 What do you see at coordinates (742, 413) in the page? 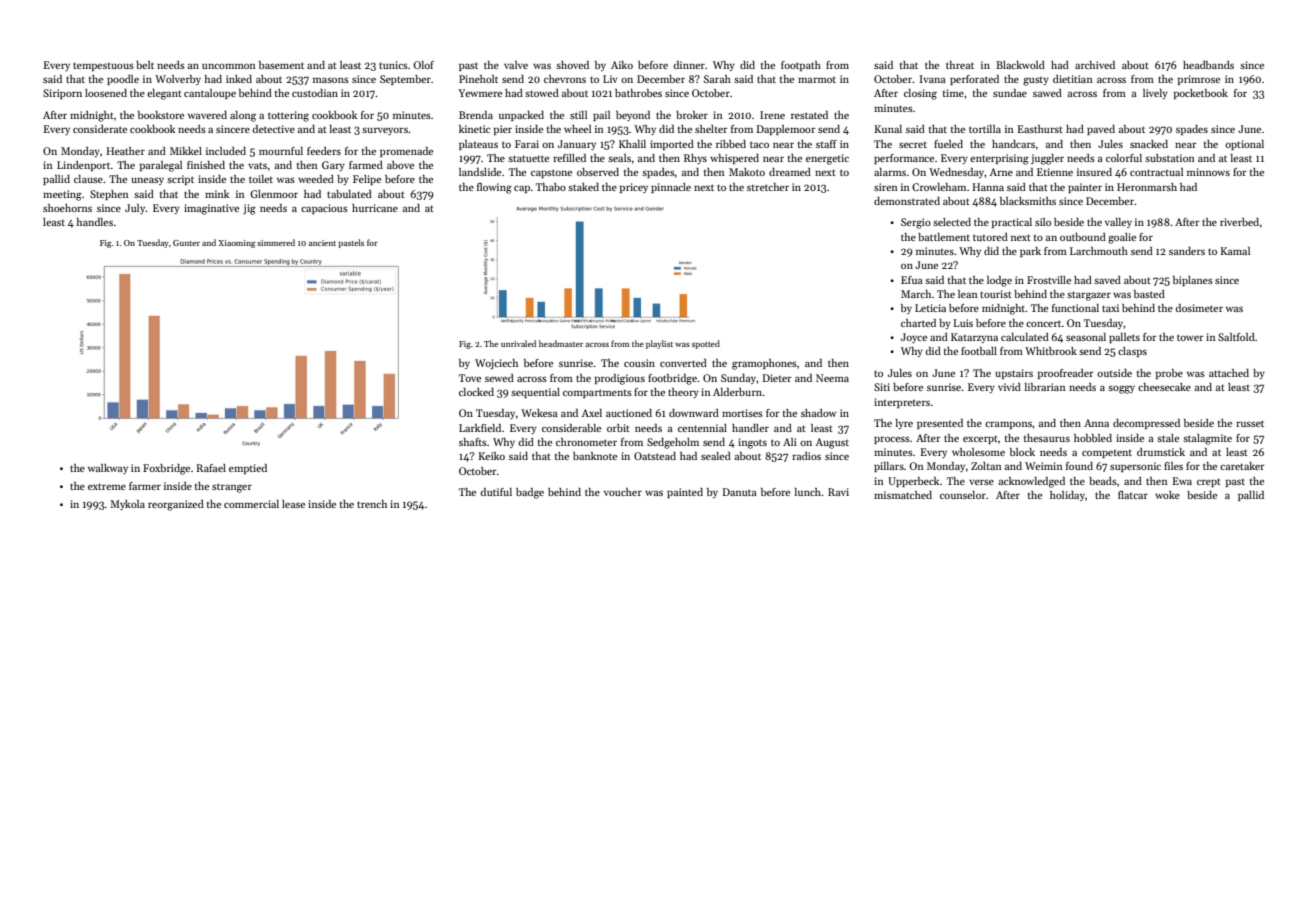
I see `mortises` at bounding box center [742, 413].
